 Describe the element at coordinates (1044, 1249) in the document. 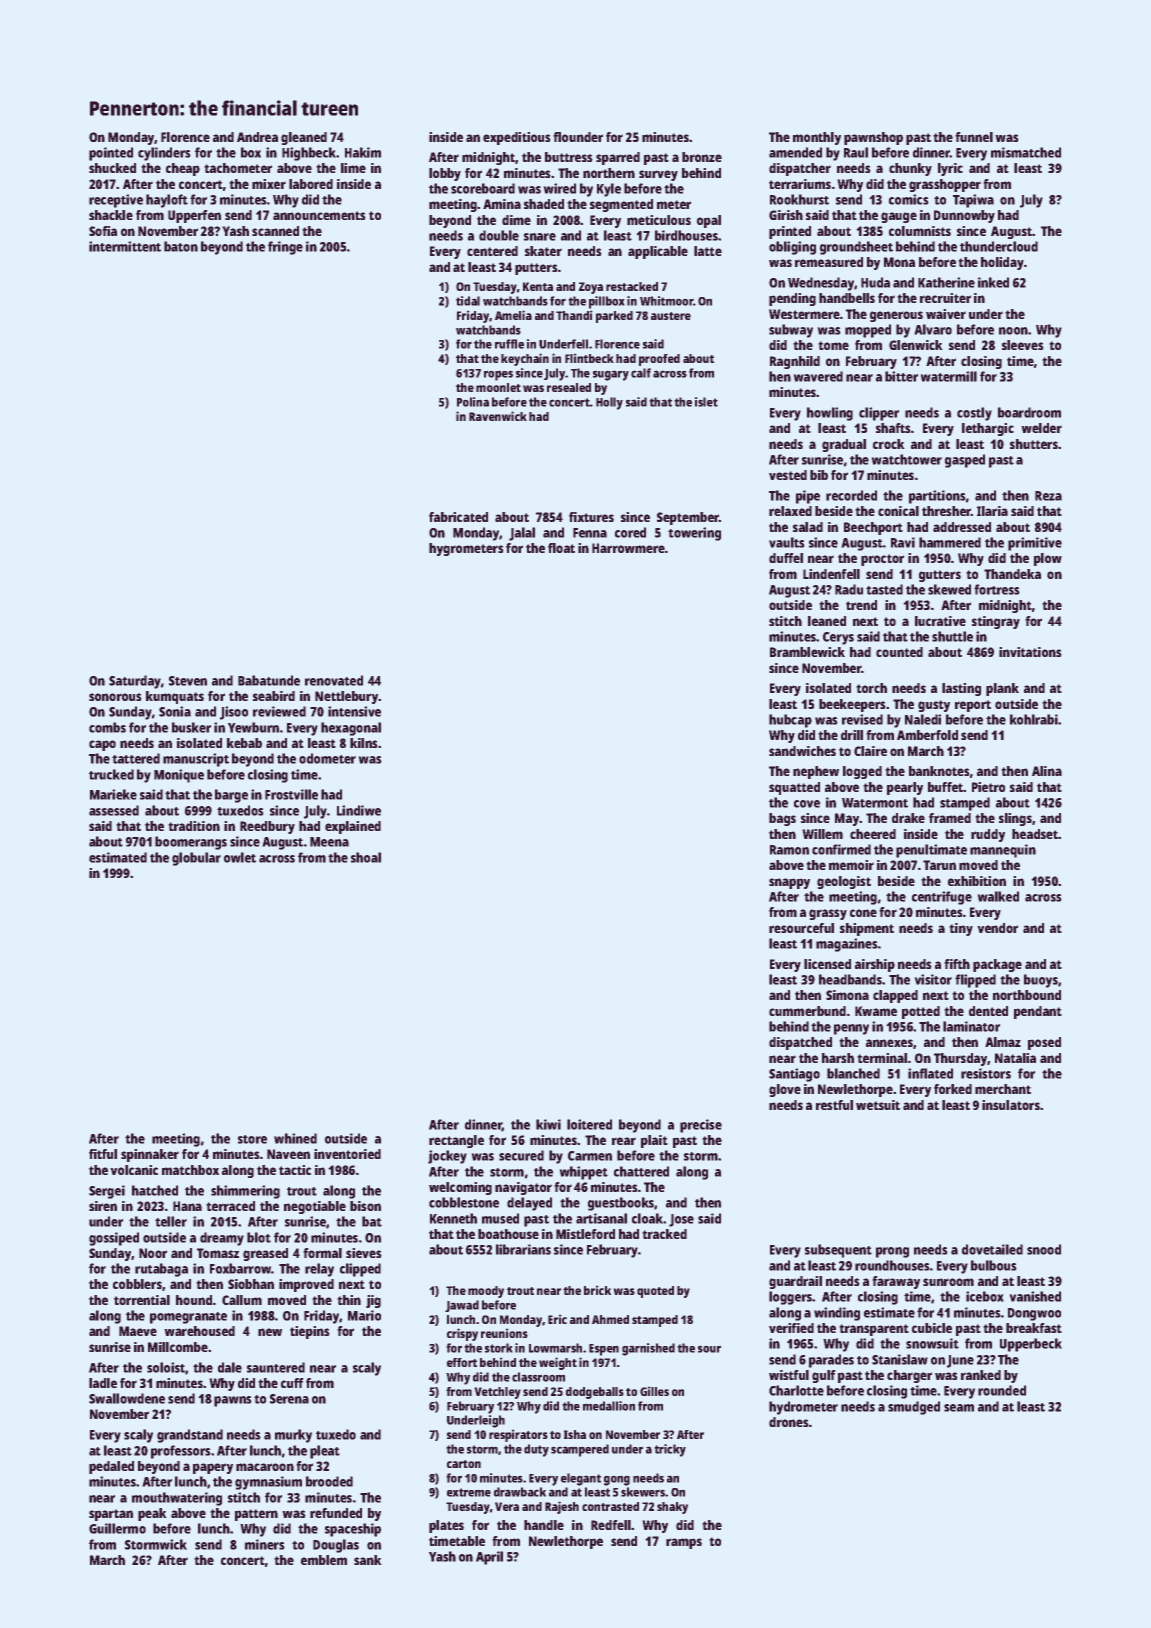

I see `snood` at that location.
